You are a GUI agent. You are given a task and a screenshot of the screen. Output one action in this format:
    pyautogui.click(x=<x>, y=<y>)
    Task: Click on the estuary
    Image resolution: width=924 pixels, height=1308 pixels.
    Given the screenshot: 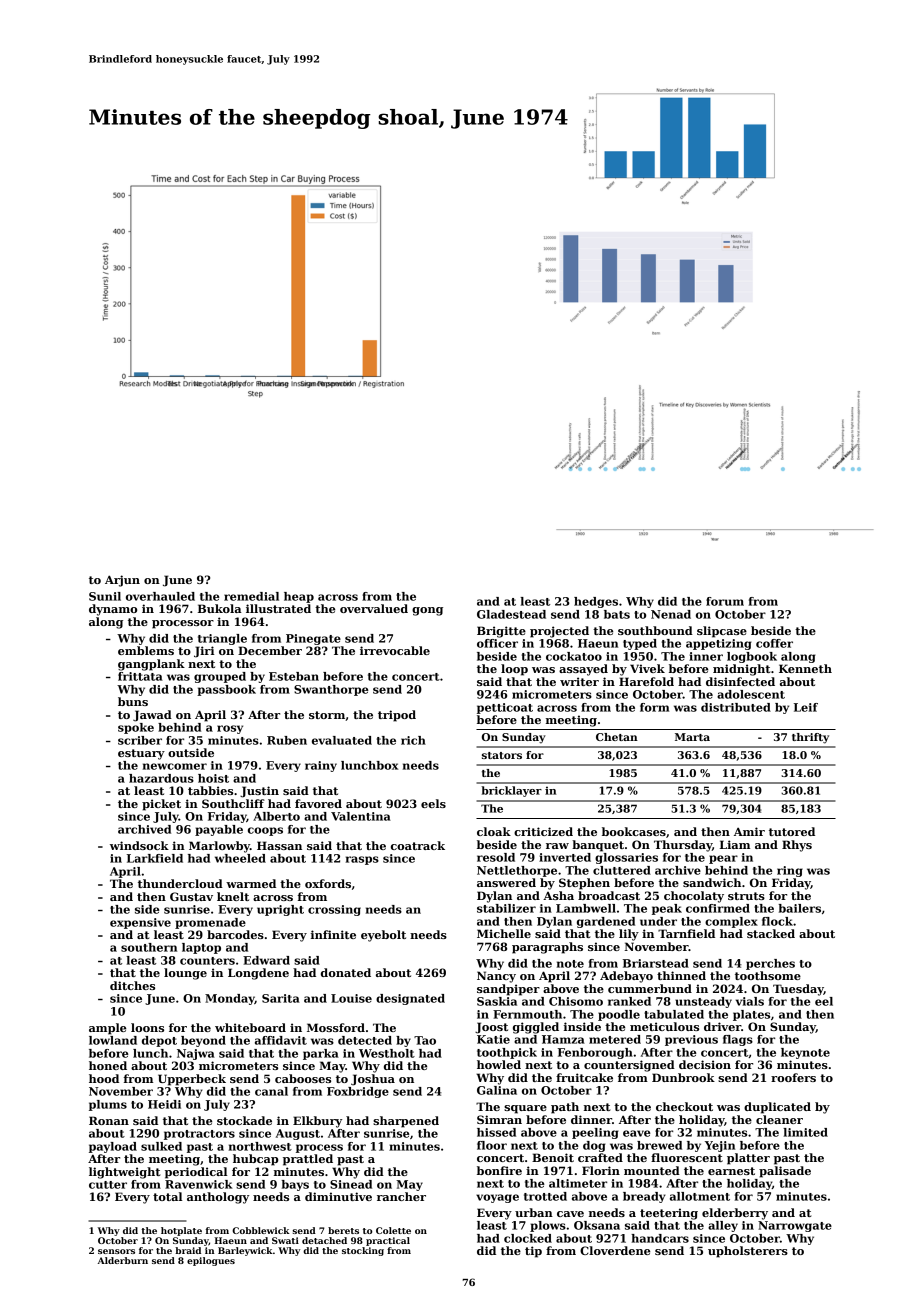 What is the action you would take?
    pyautogui.click(x=141, y=754)
